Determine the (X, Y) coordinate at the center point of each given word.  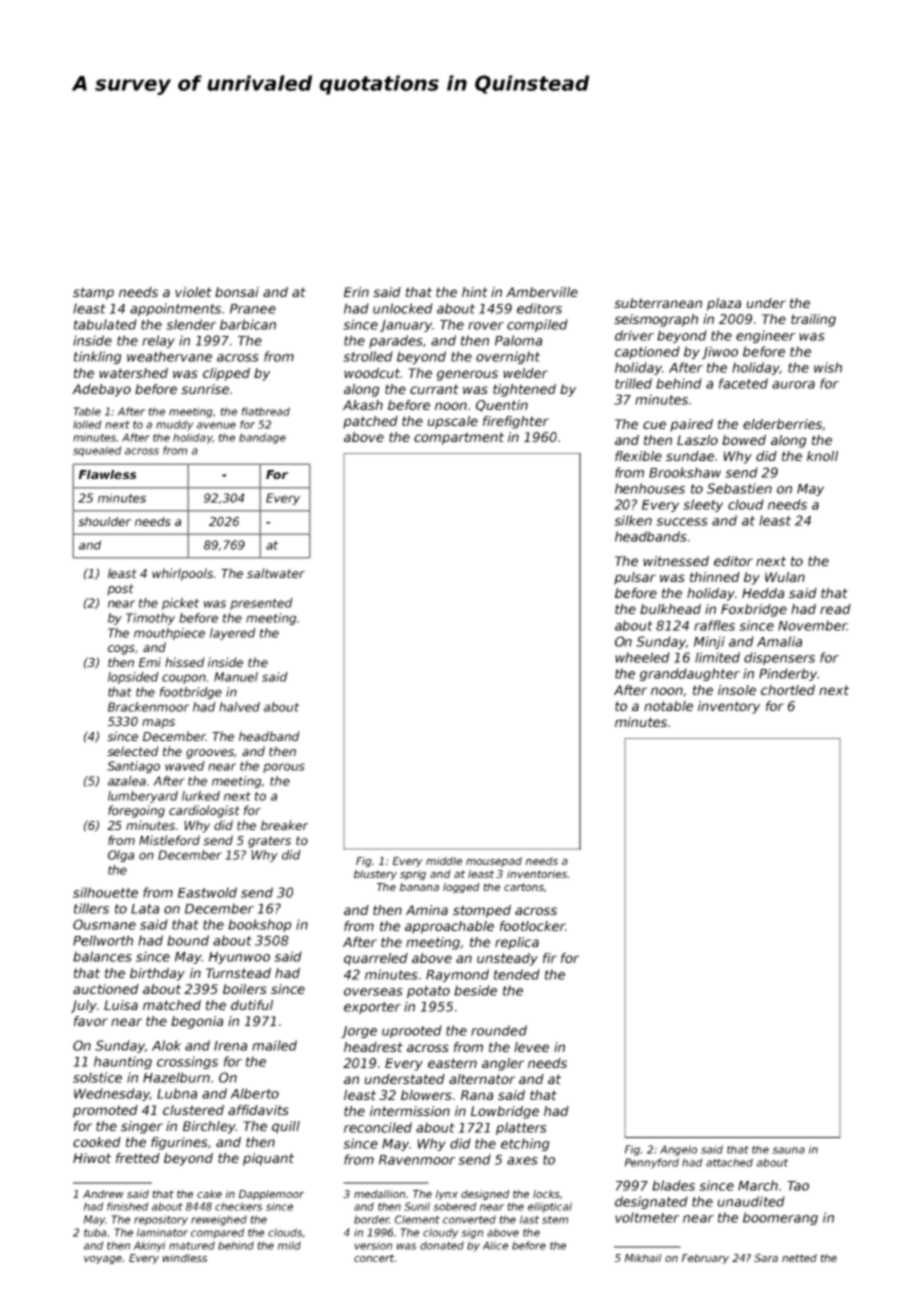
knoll (822, 456)
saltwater (276, 573)
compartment (459, 438)
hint (475, 292)
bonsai (237, 292)
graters (269, 842)
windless (185, 1258)
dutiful (252, 1005)
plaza (724, 304)
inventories (537, 874)
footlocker (532, 926)
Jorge (359, 1032)
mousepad (494, 862)
